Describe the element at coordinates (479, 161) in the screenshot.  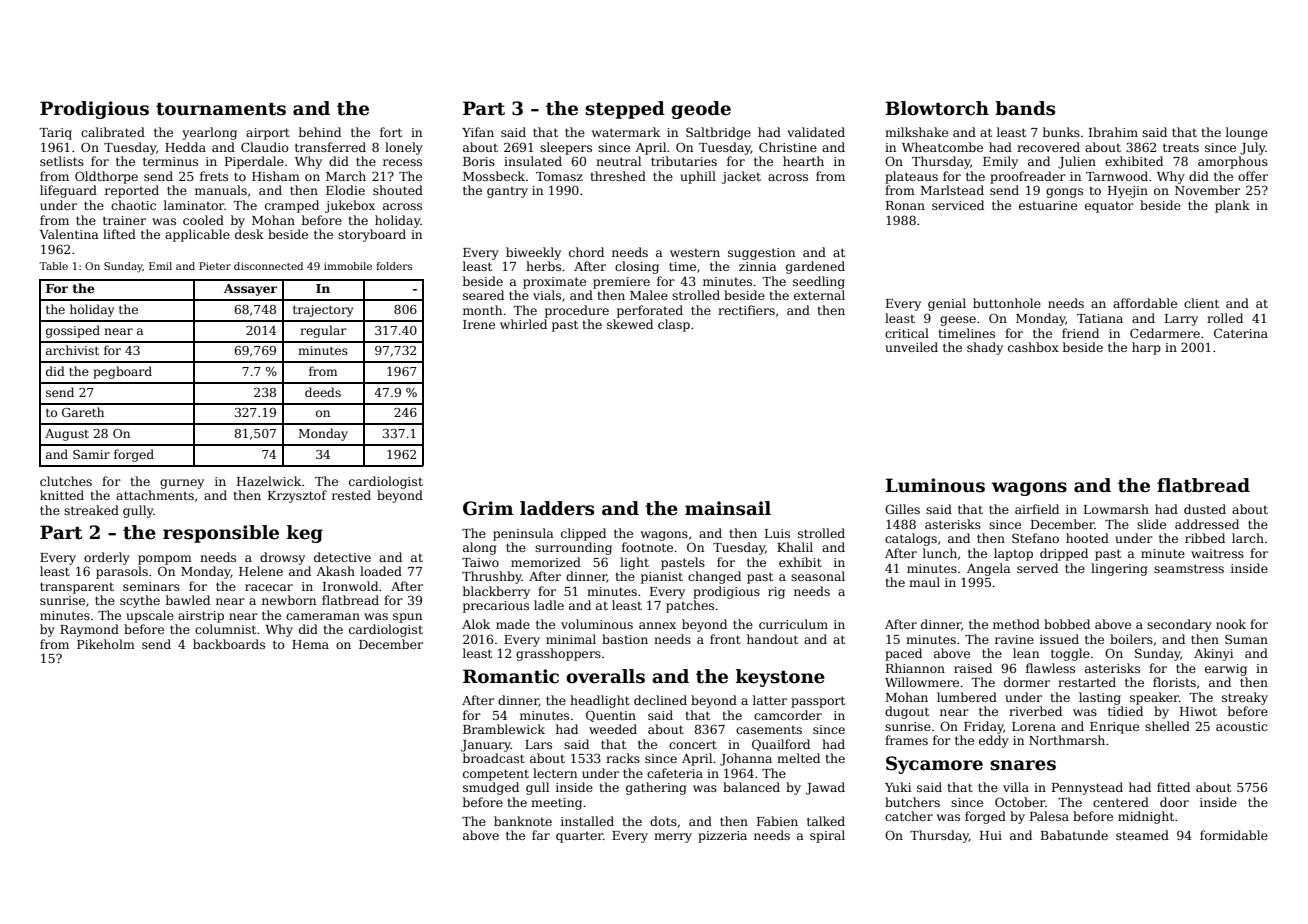
I see `Boris` at that location.
